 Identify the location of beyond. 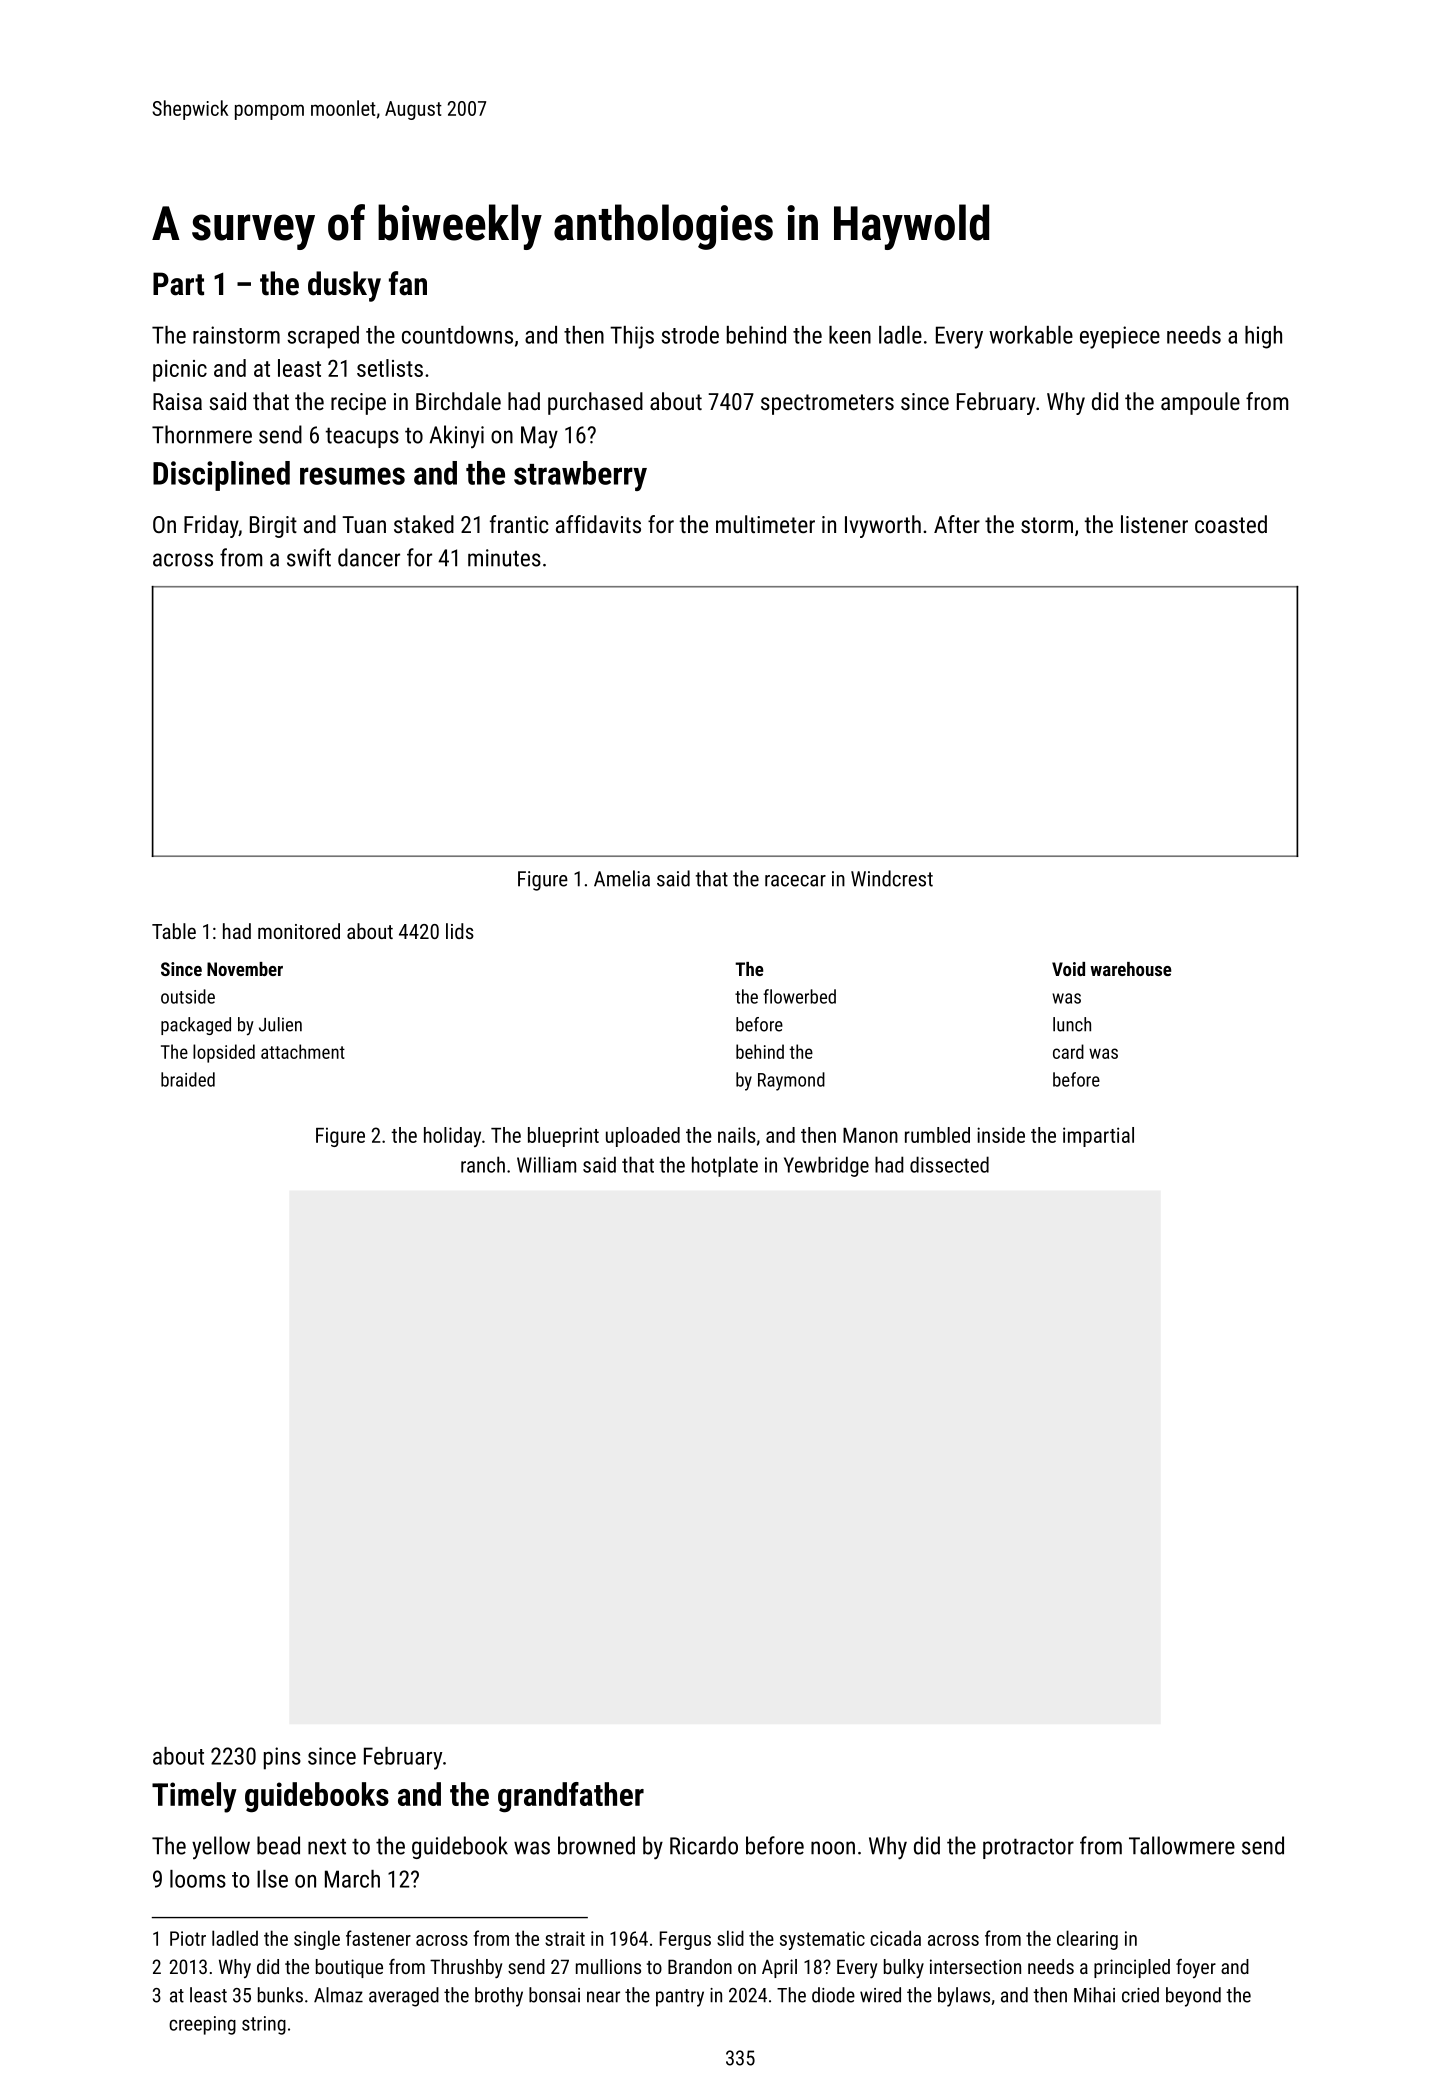
(1193, 1997).
